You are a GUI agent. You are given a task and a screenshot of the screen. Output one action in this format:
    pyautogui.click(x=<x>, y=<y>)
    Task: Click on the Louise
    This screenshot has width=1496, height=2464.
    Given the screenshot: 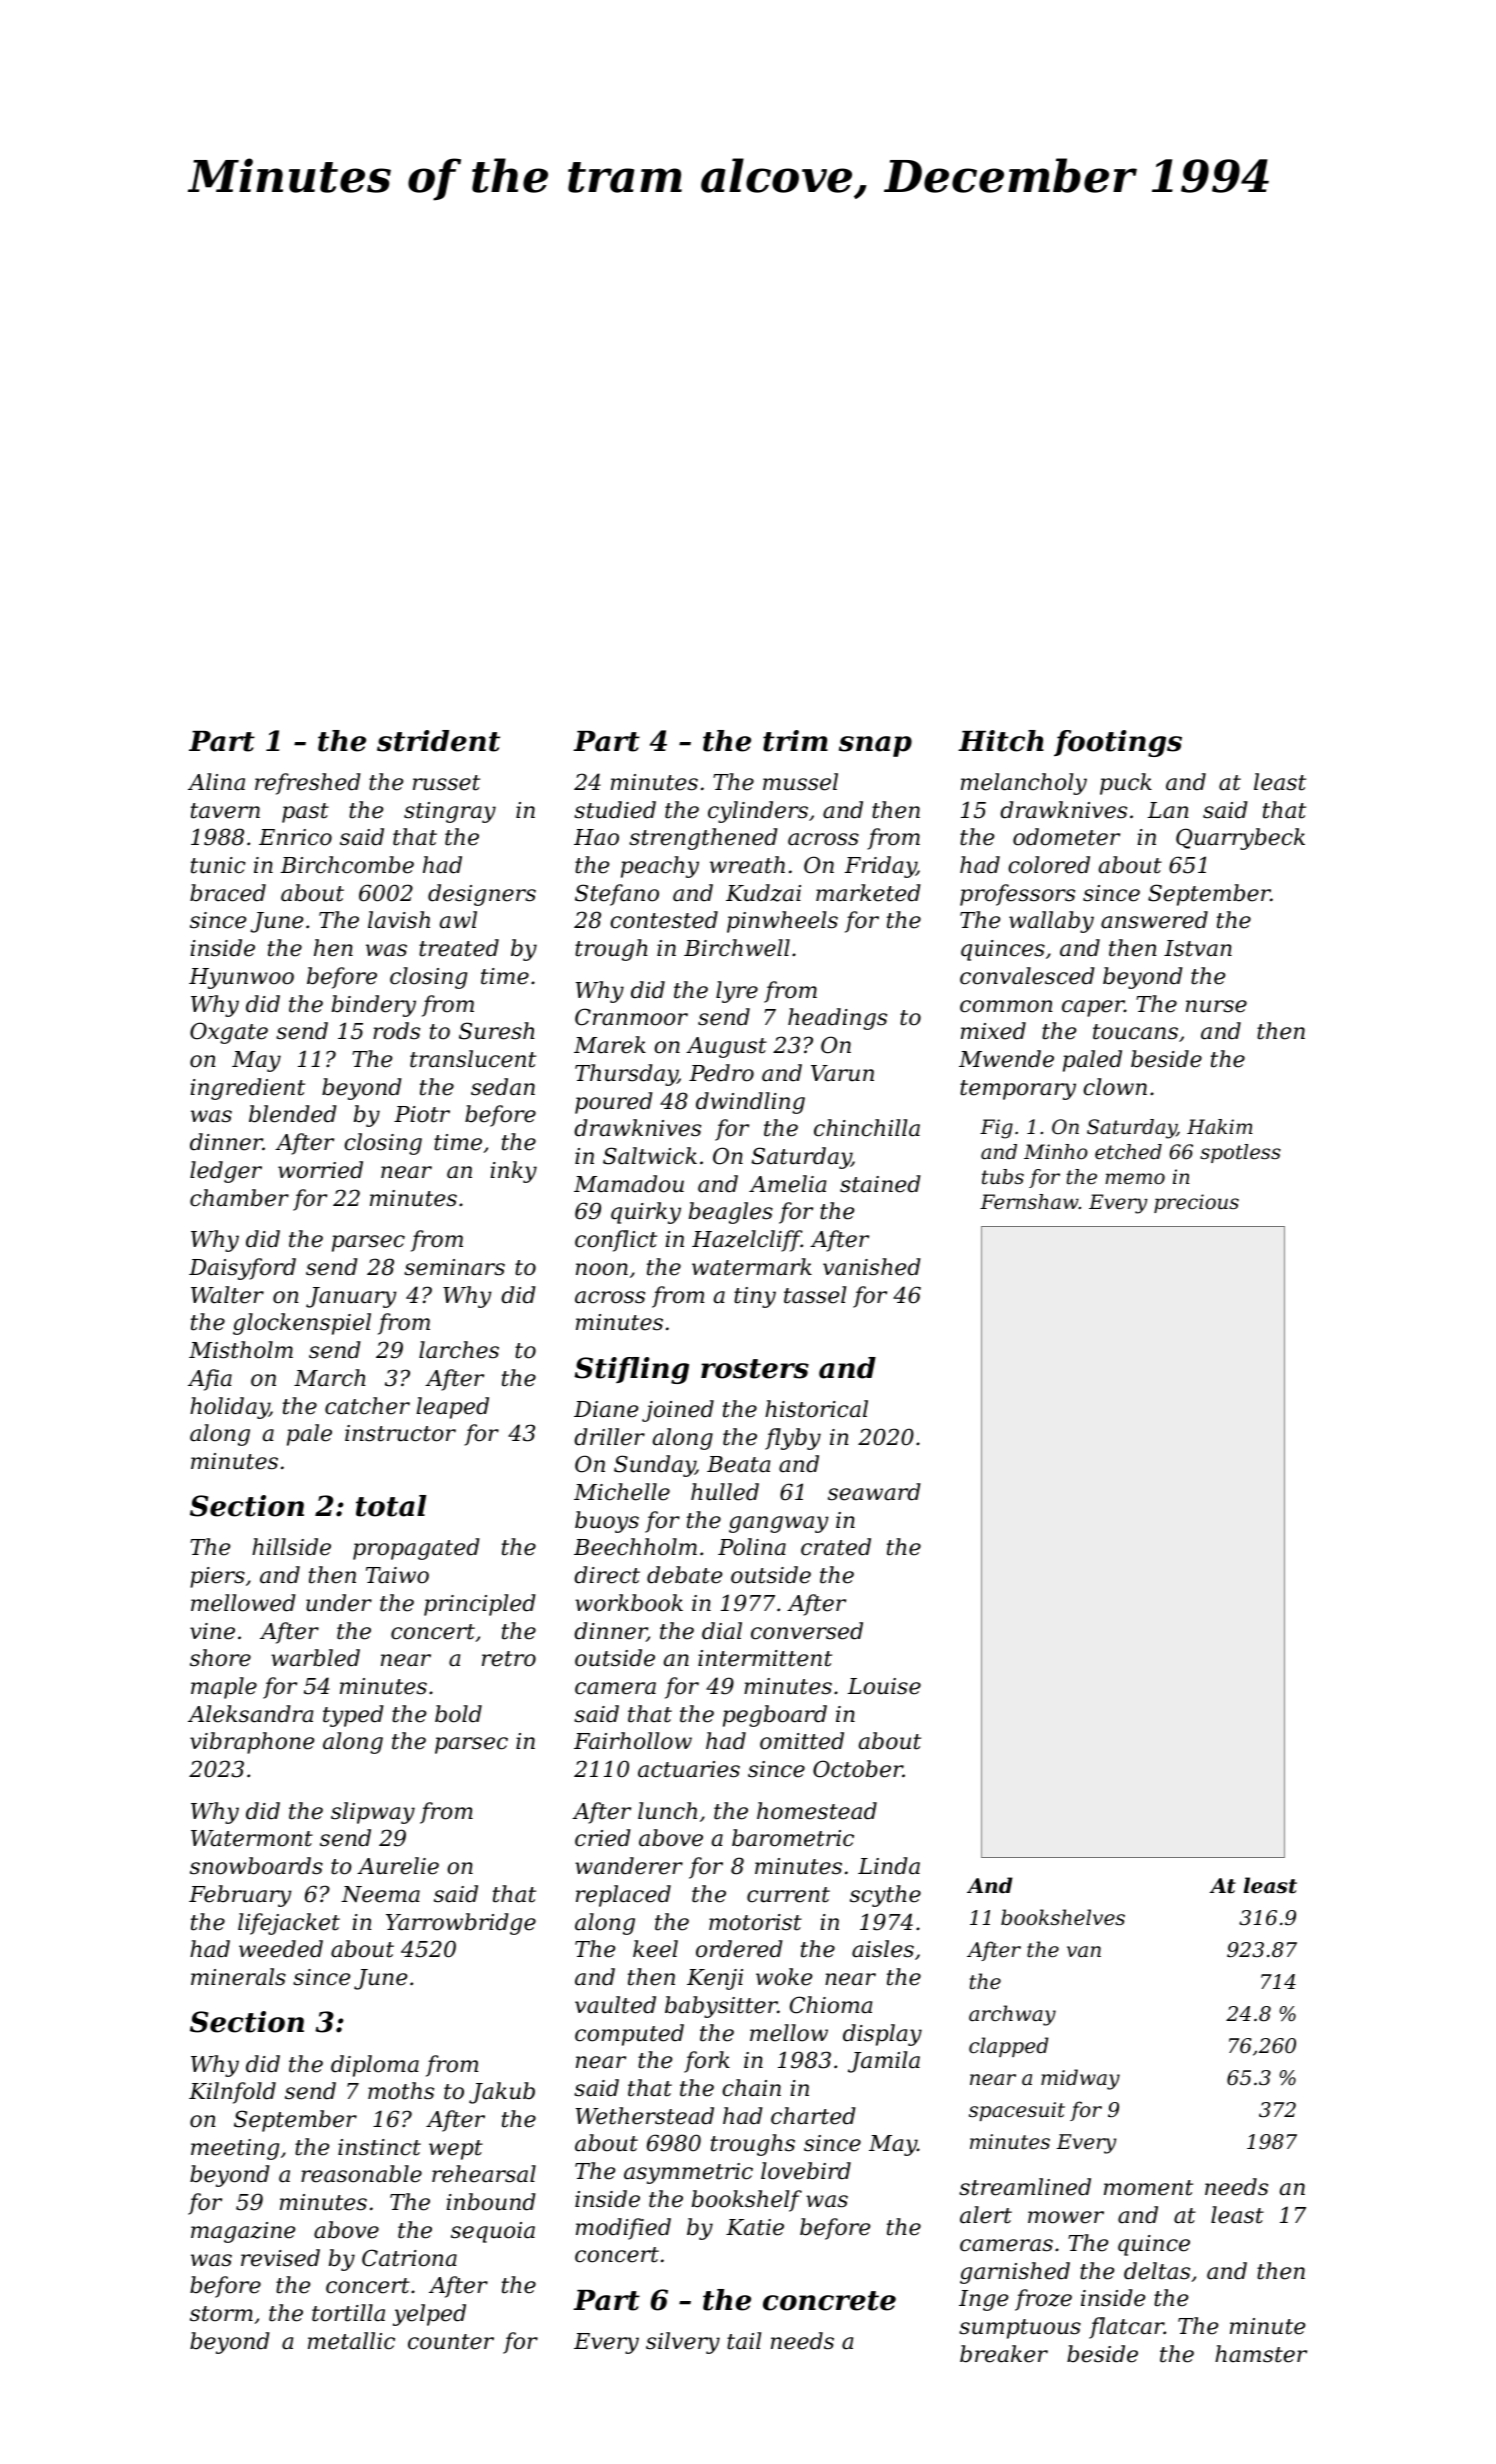 What is the action you would take?
    pyautogui.click(x=884, y=1686)
